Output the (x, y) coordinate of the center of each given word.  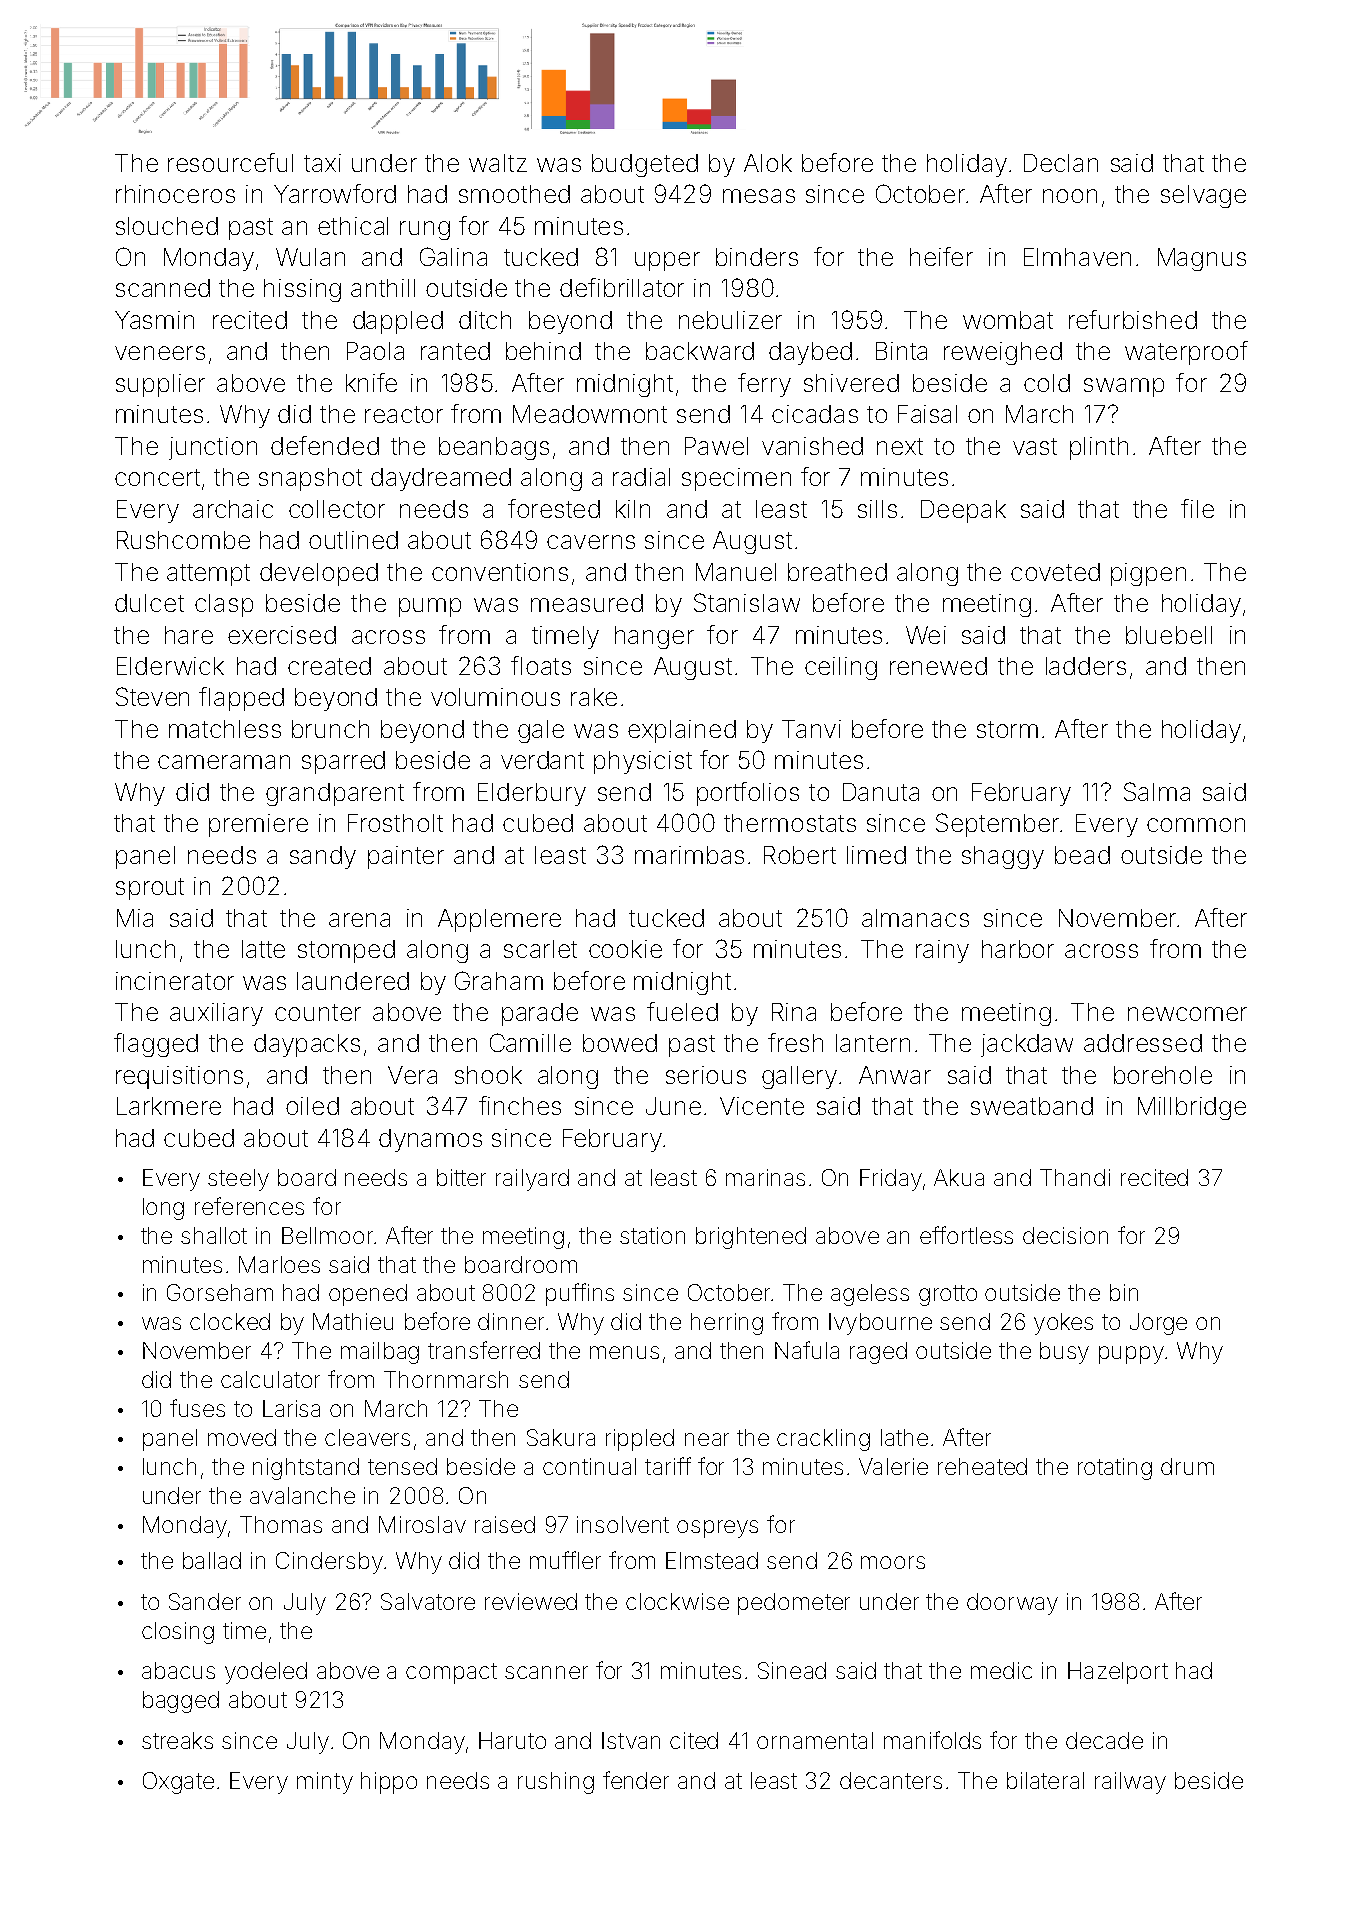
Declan (1061, 163)
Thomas (281, 1524)
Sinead (792, 1670)
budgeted (645, 165)
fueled (682, 1011)
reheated (982, 1466)
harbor (1018, 949)
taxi (322, 163)
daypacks (307, 1045)
